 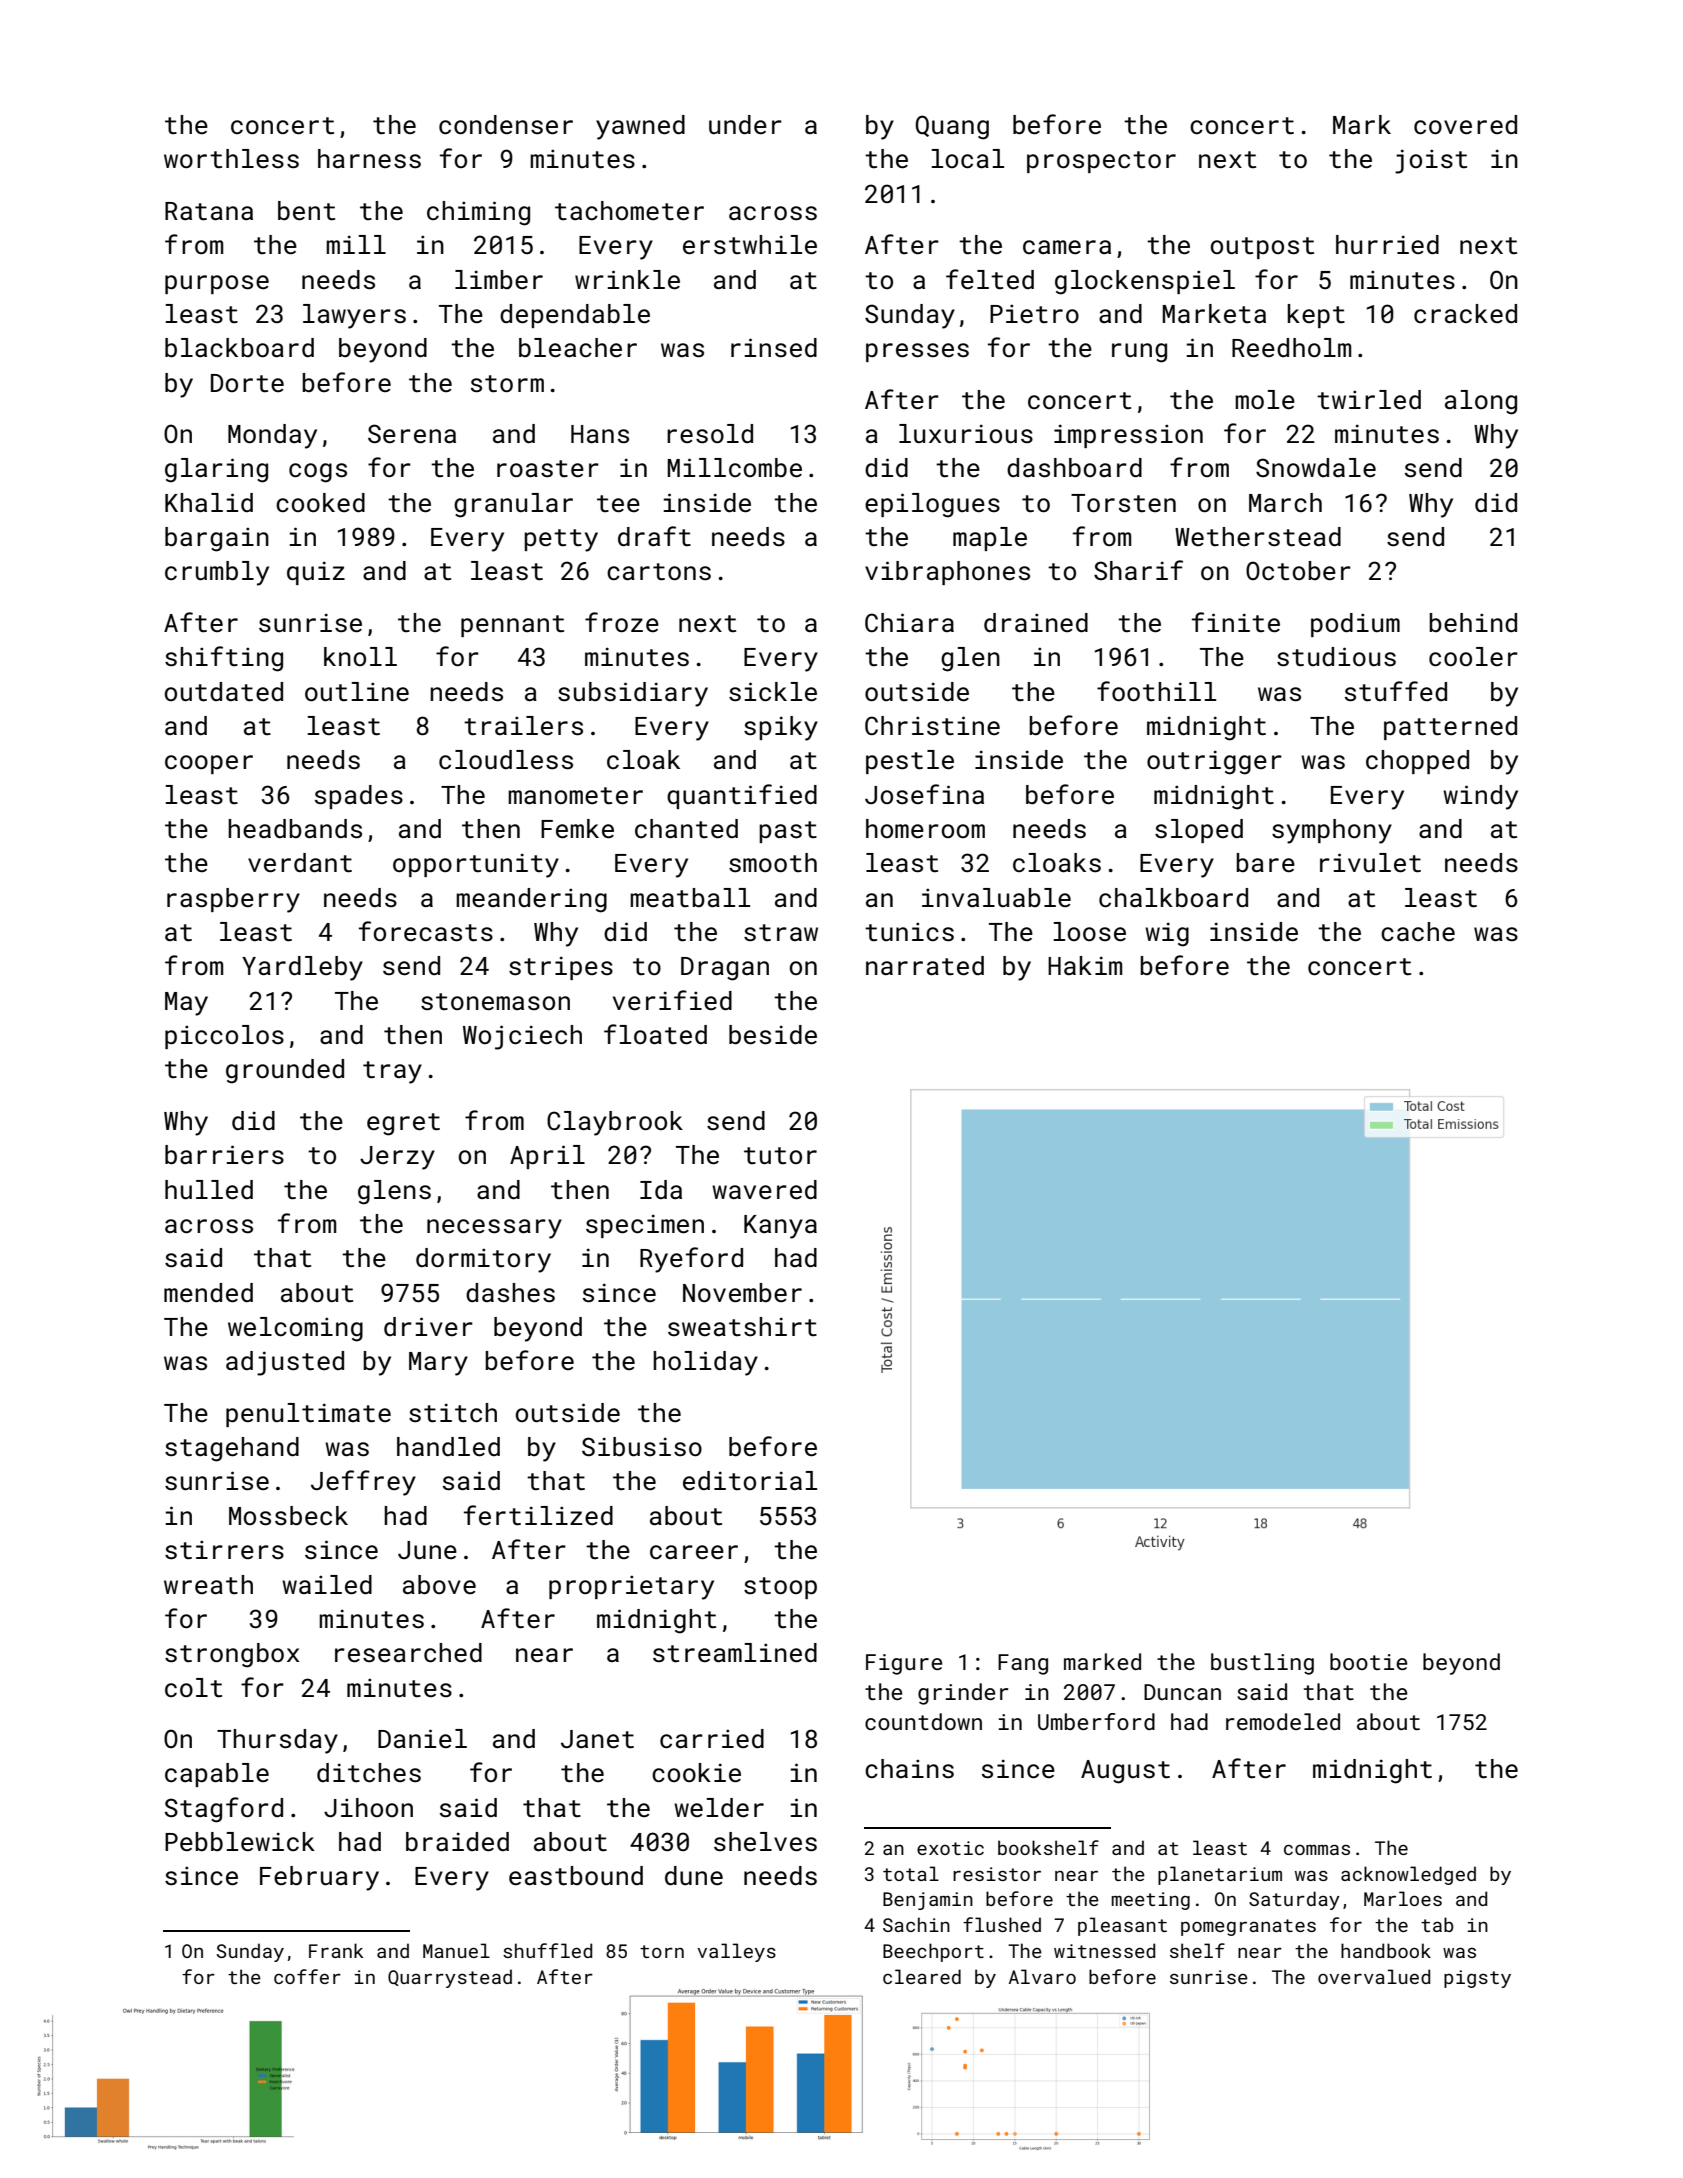 I want to click on Pebblewick, so click(x=240, y=1842).
